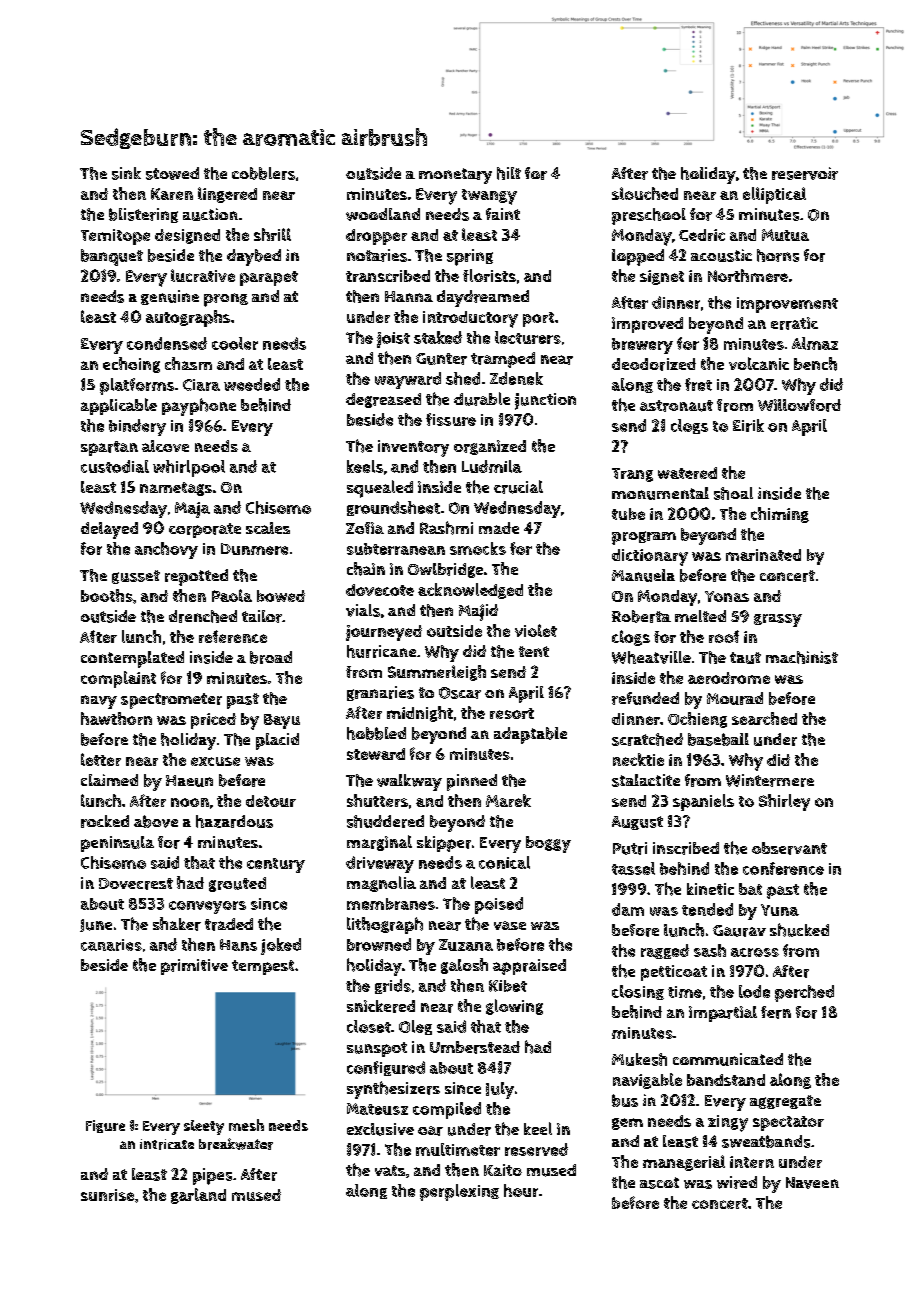 The height and width of the screenshot is (1308, 924). What do you see at coordinates (111, 945) in the screenshot?
I see `canaries` at bounding box center [111, 945].
